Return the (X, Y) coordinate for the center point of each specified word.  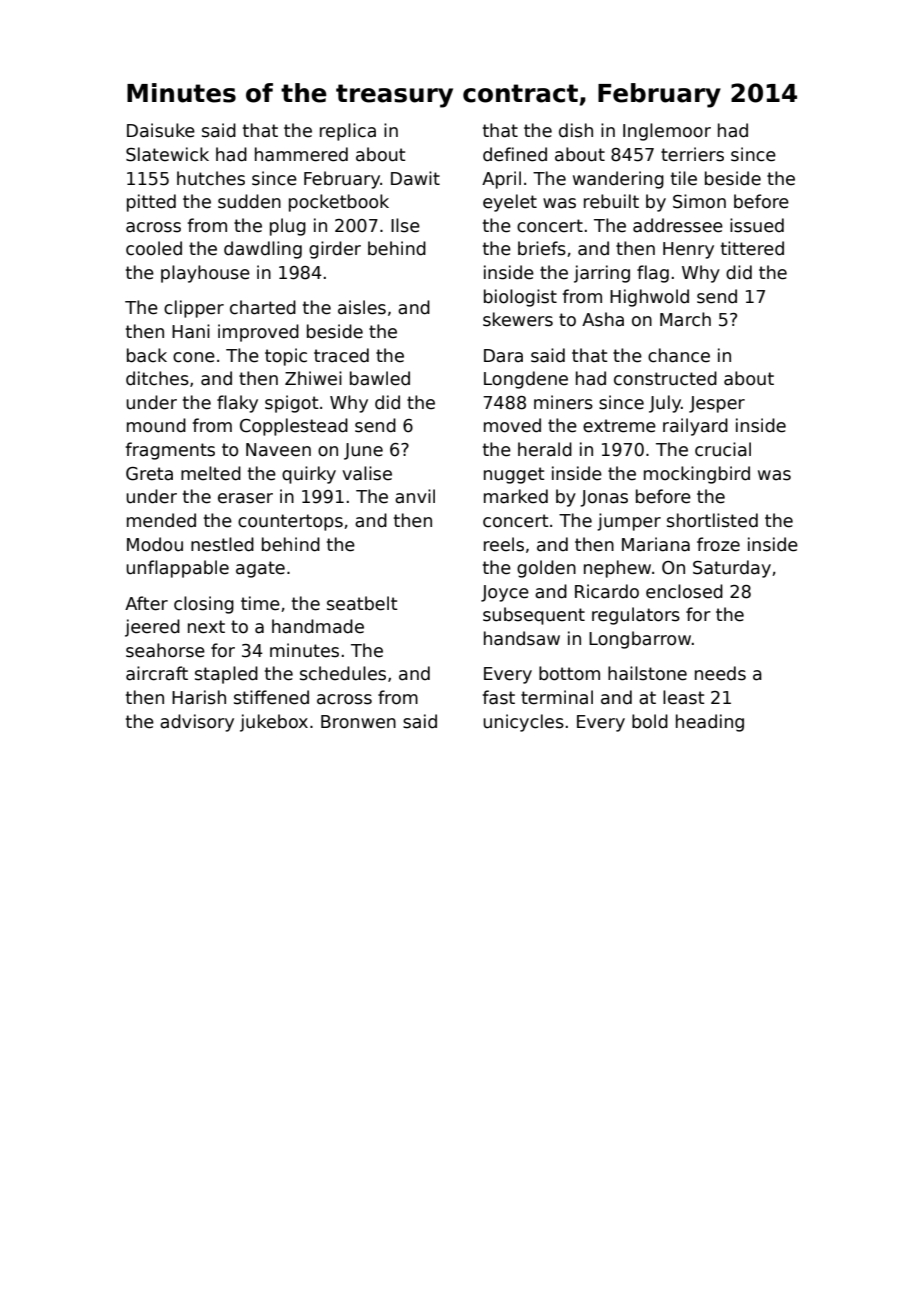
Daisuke (161, 130)
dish (576, 130)
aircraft (157, 673)
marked (516, 496)
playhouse (205, 274)
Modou (155, 544)
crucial (723, 449)
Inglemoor (667, 132)
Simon (699, 201)
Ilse (405, 225)
